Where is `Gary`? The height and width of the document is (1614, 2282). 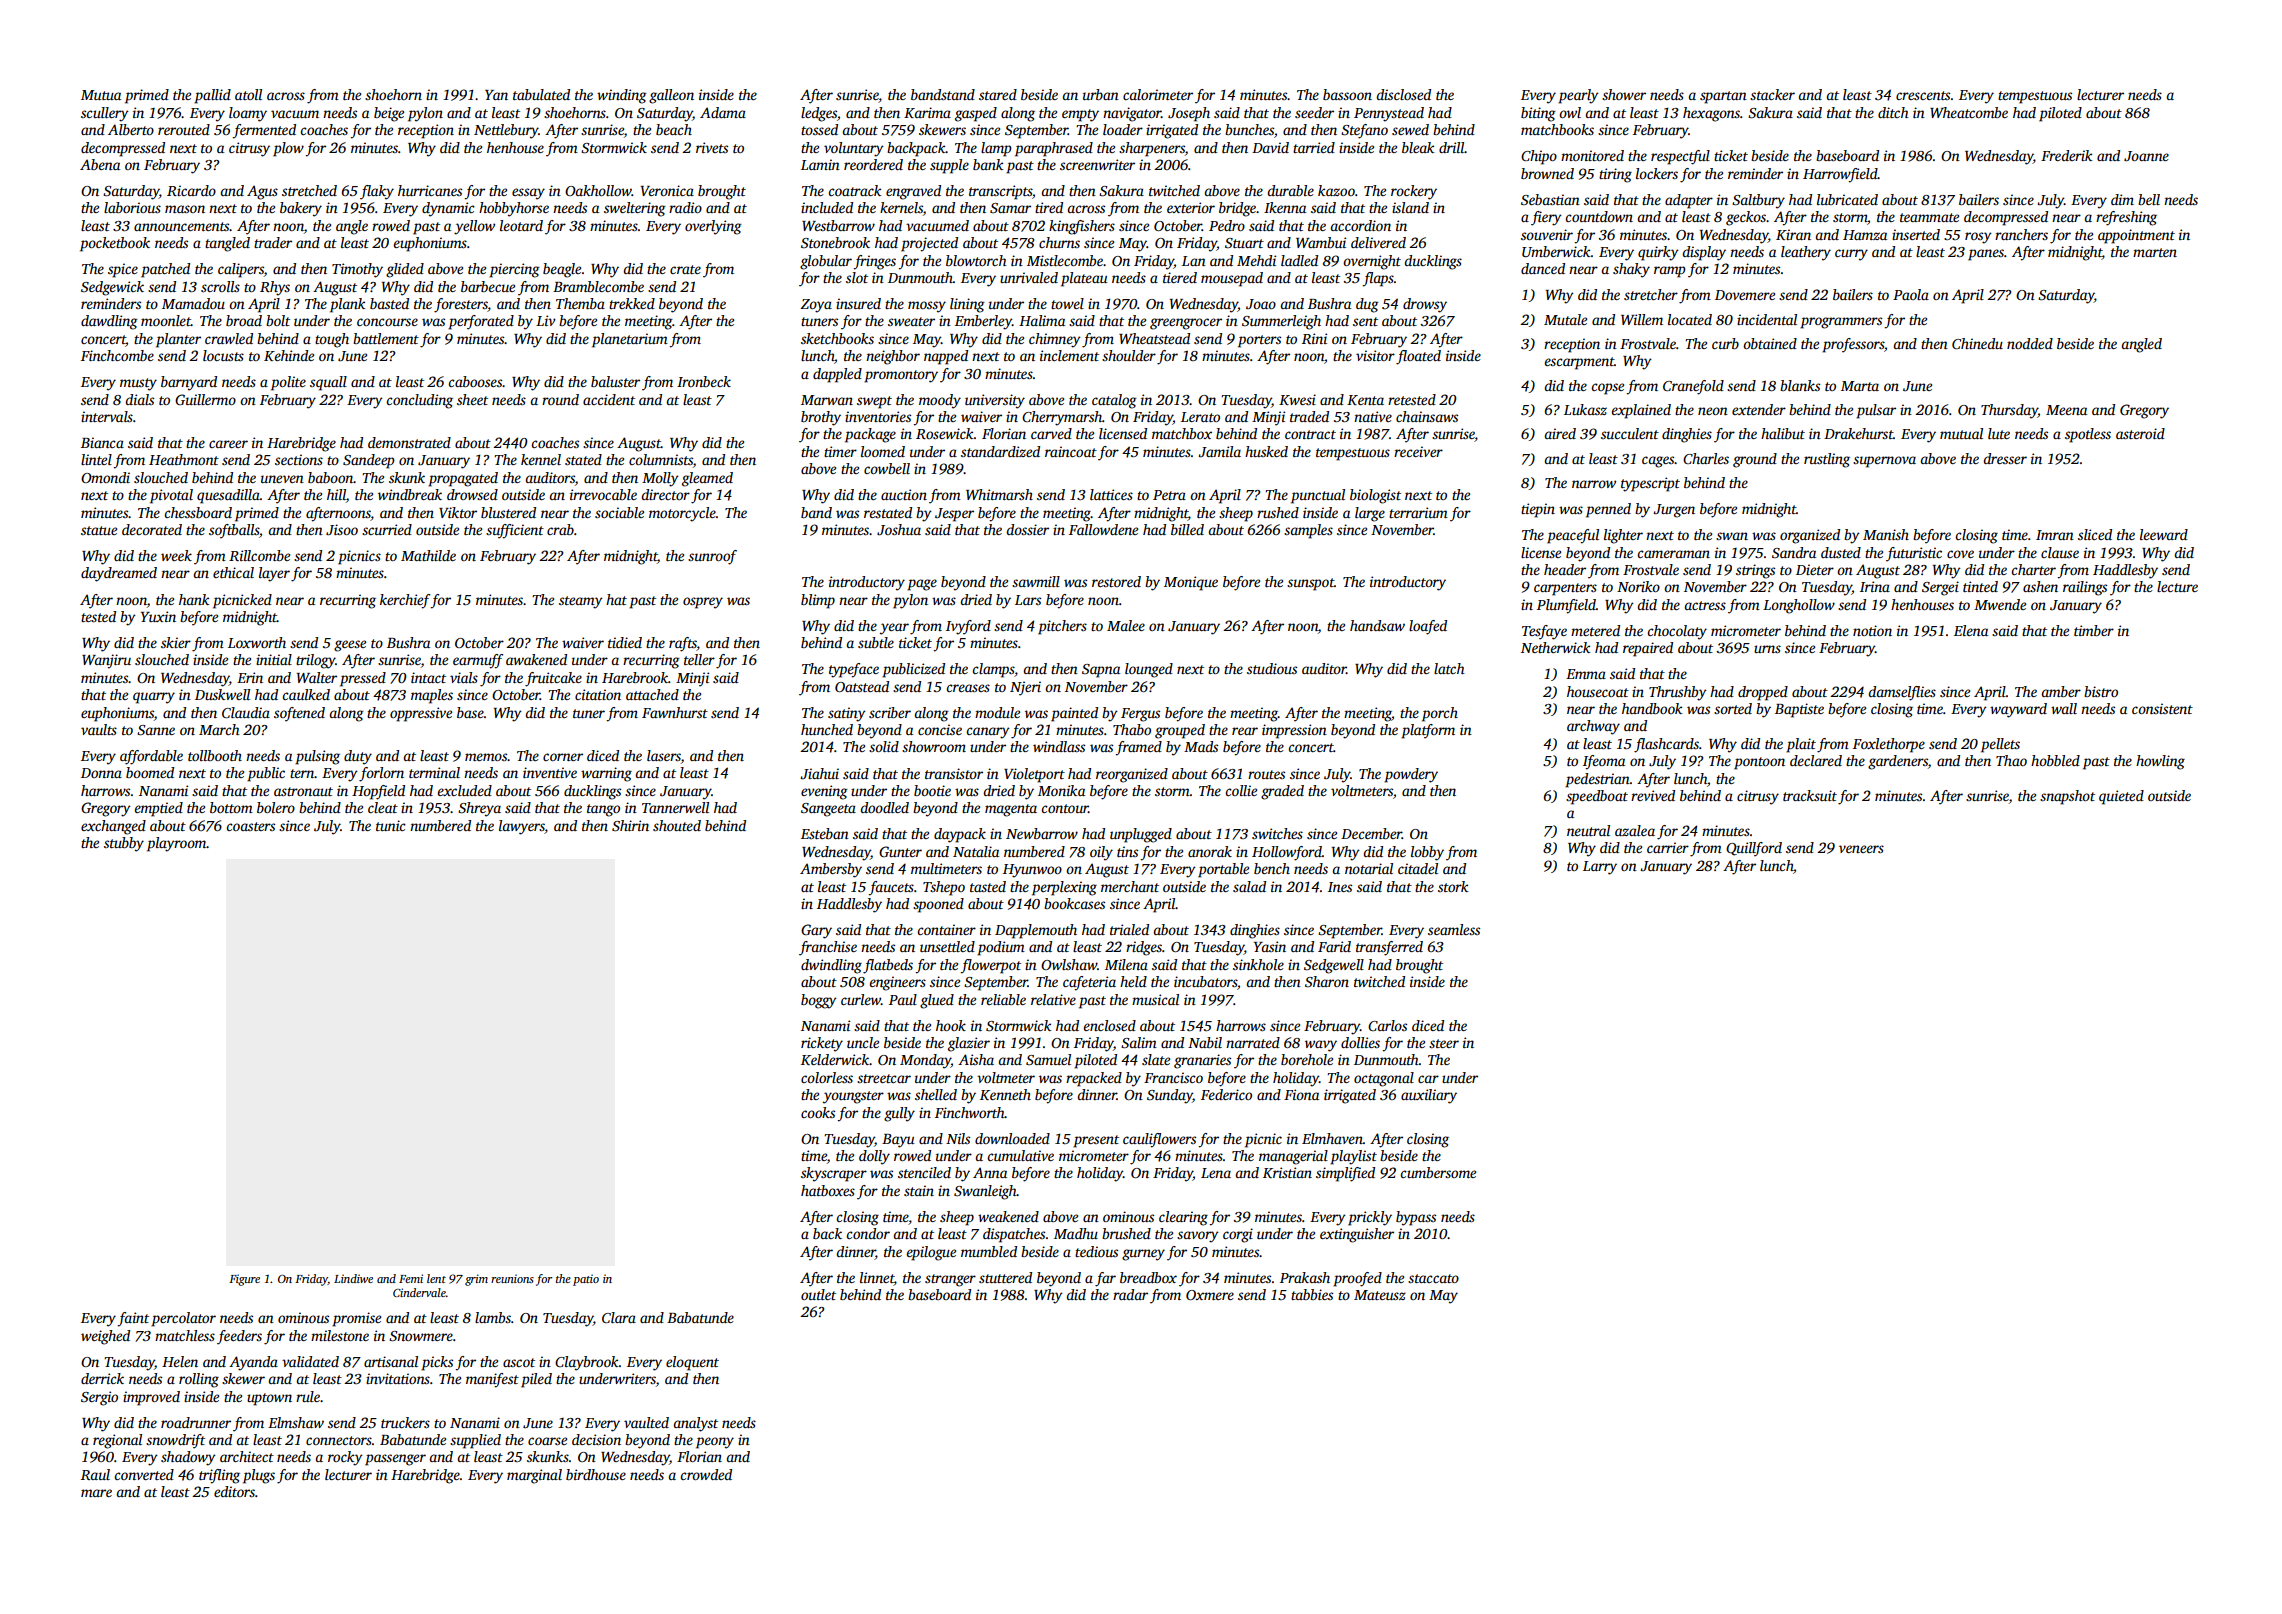
Gary is located at coordinates (816, 931).
